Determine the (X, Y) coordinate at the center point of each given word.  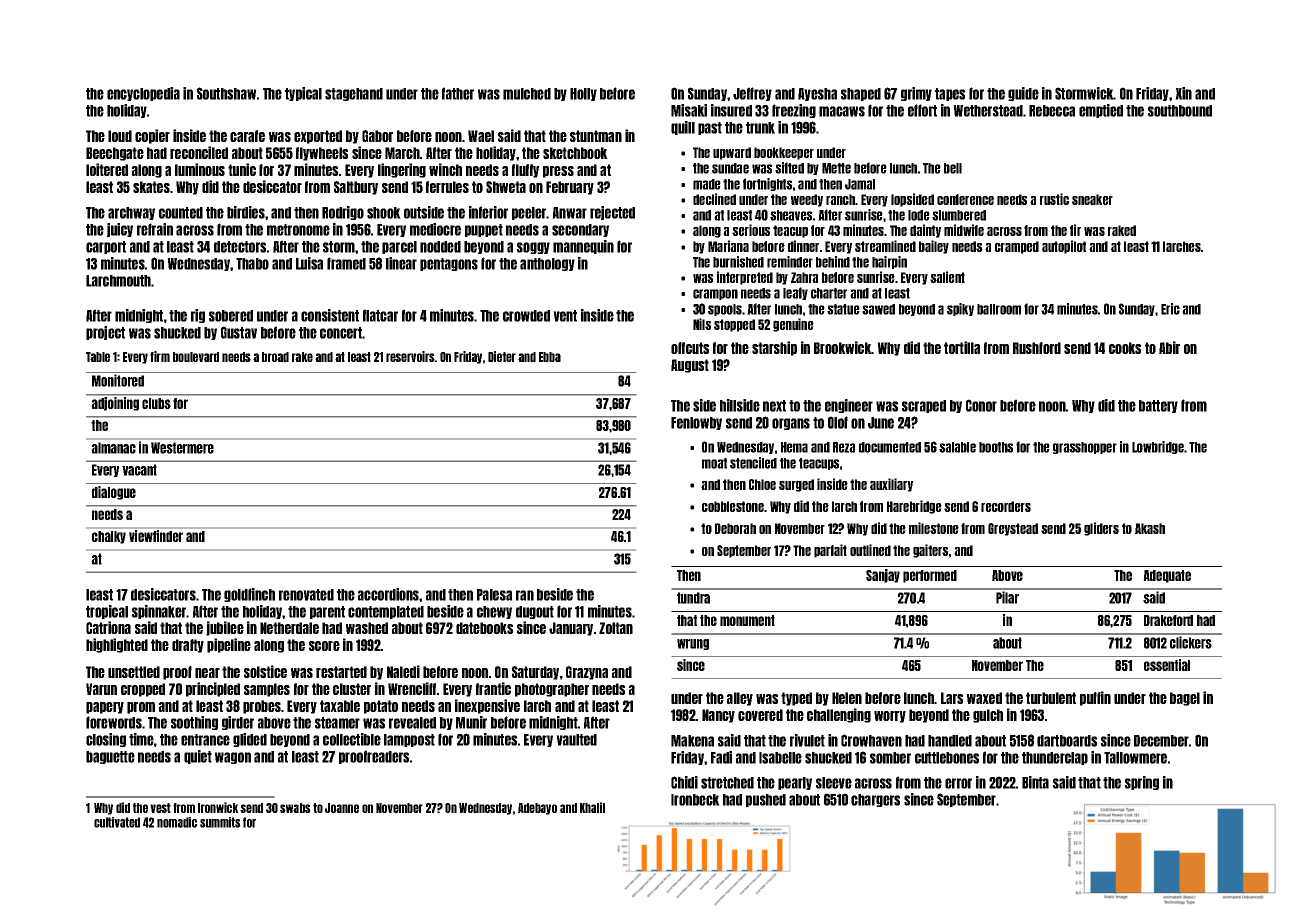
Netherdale (289, 628)
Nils (702, 324)
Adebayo (537, 809)
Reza (844, 447)
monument (747, 620)
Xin (1183, 93)
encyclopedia (143, 94)
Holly (583, 94)
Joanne (342, 808)
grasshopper (1085, 448)
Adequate (1167, 576)
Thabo (252, 264)
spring (1142, 783)
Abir (1169, 347)
